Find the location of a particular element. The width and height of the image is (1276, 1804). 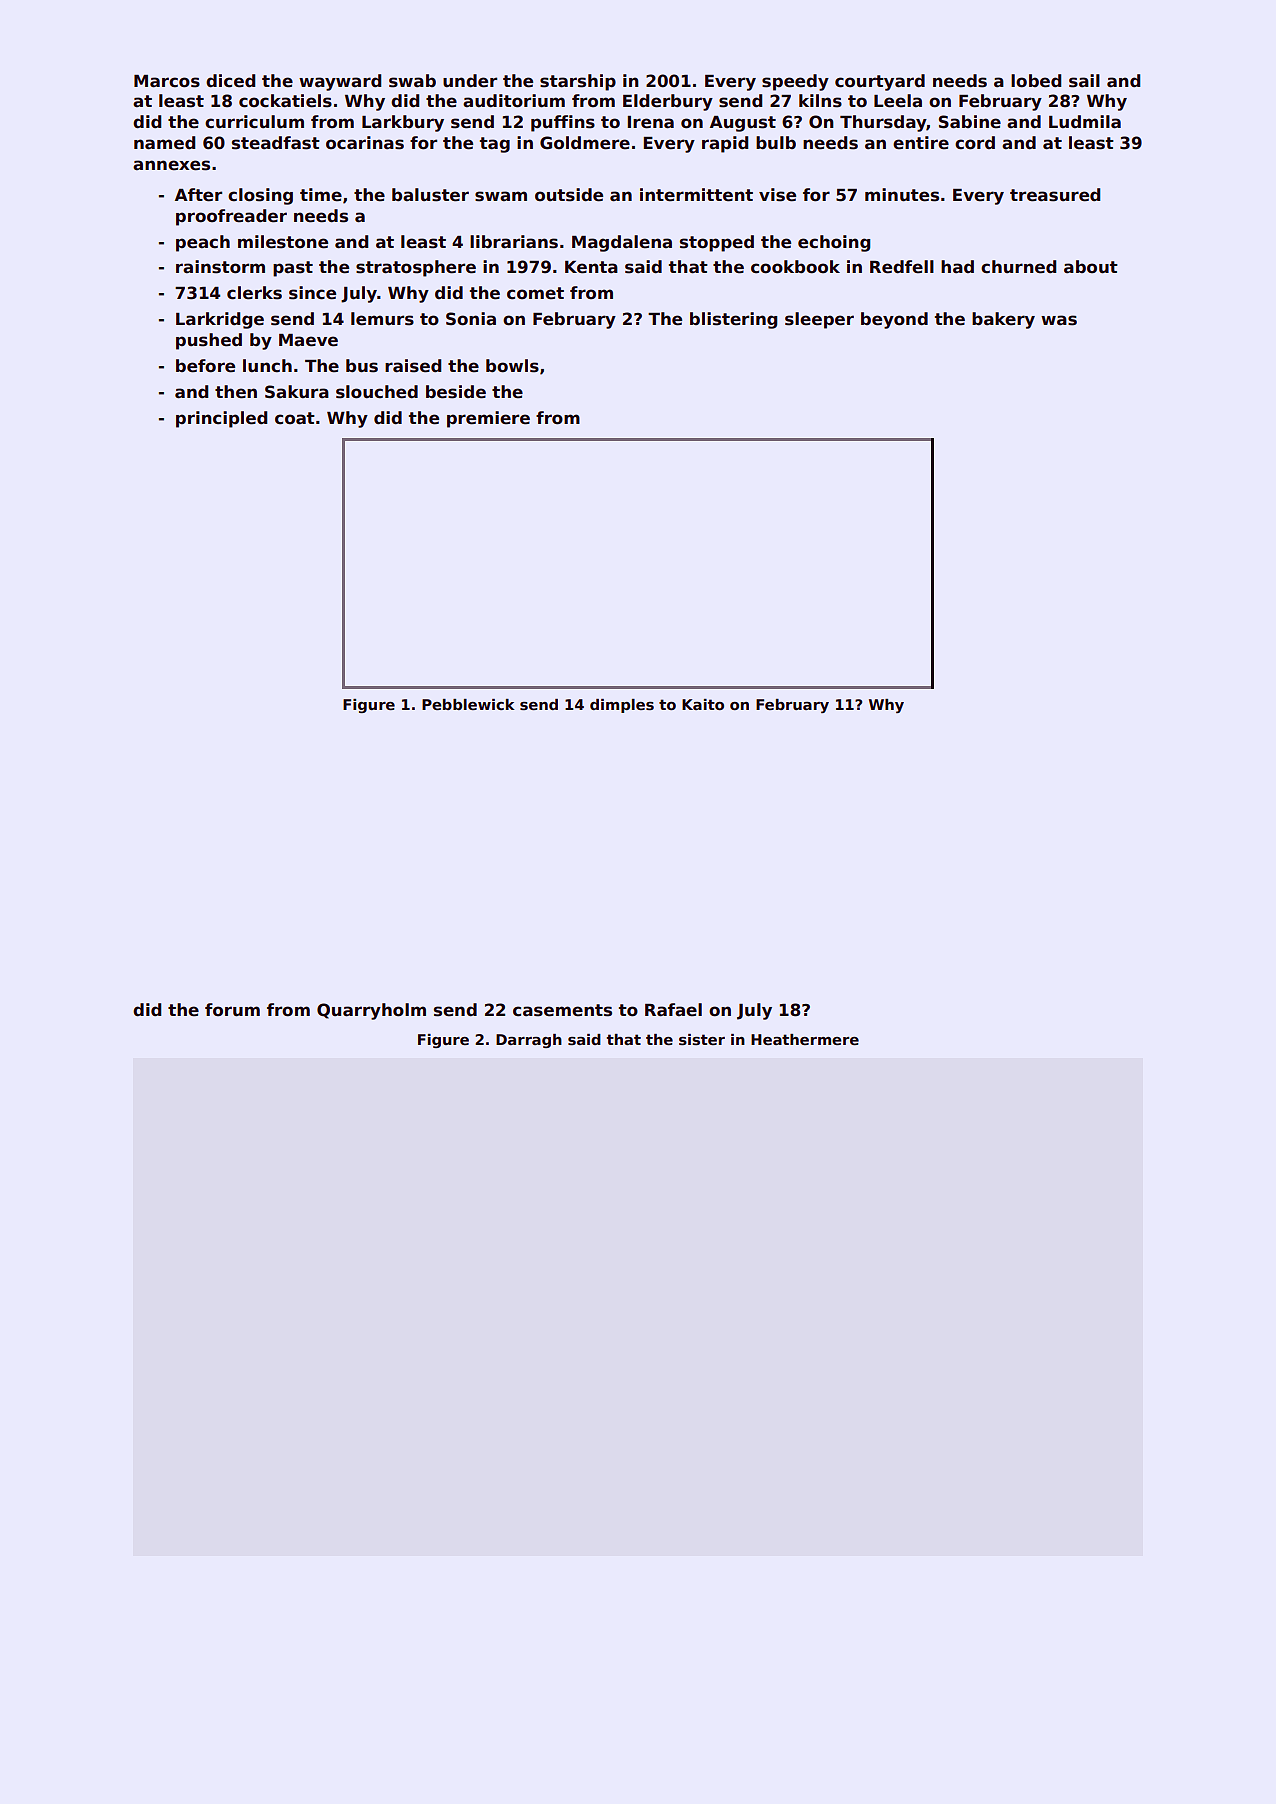

swab is located at coordinates (412, 81).
